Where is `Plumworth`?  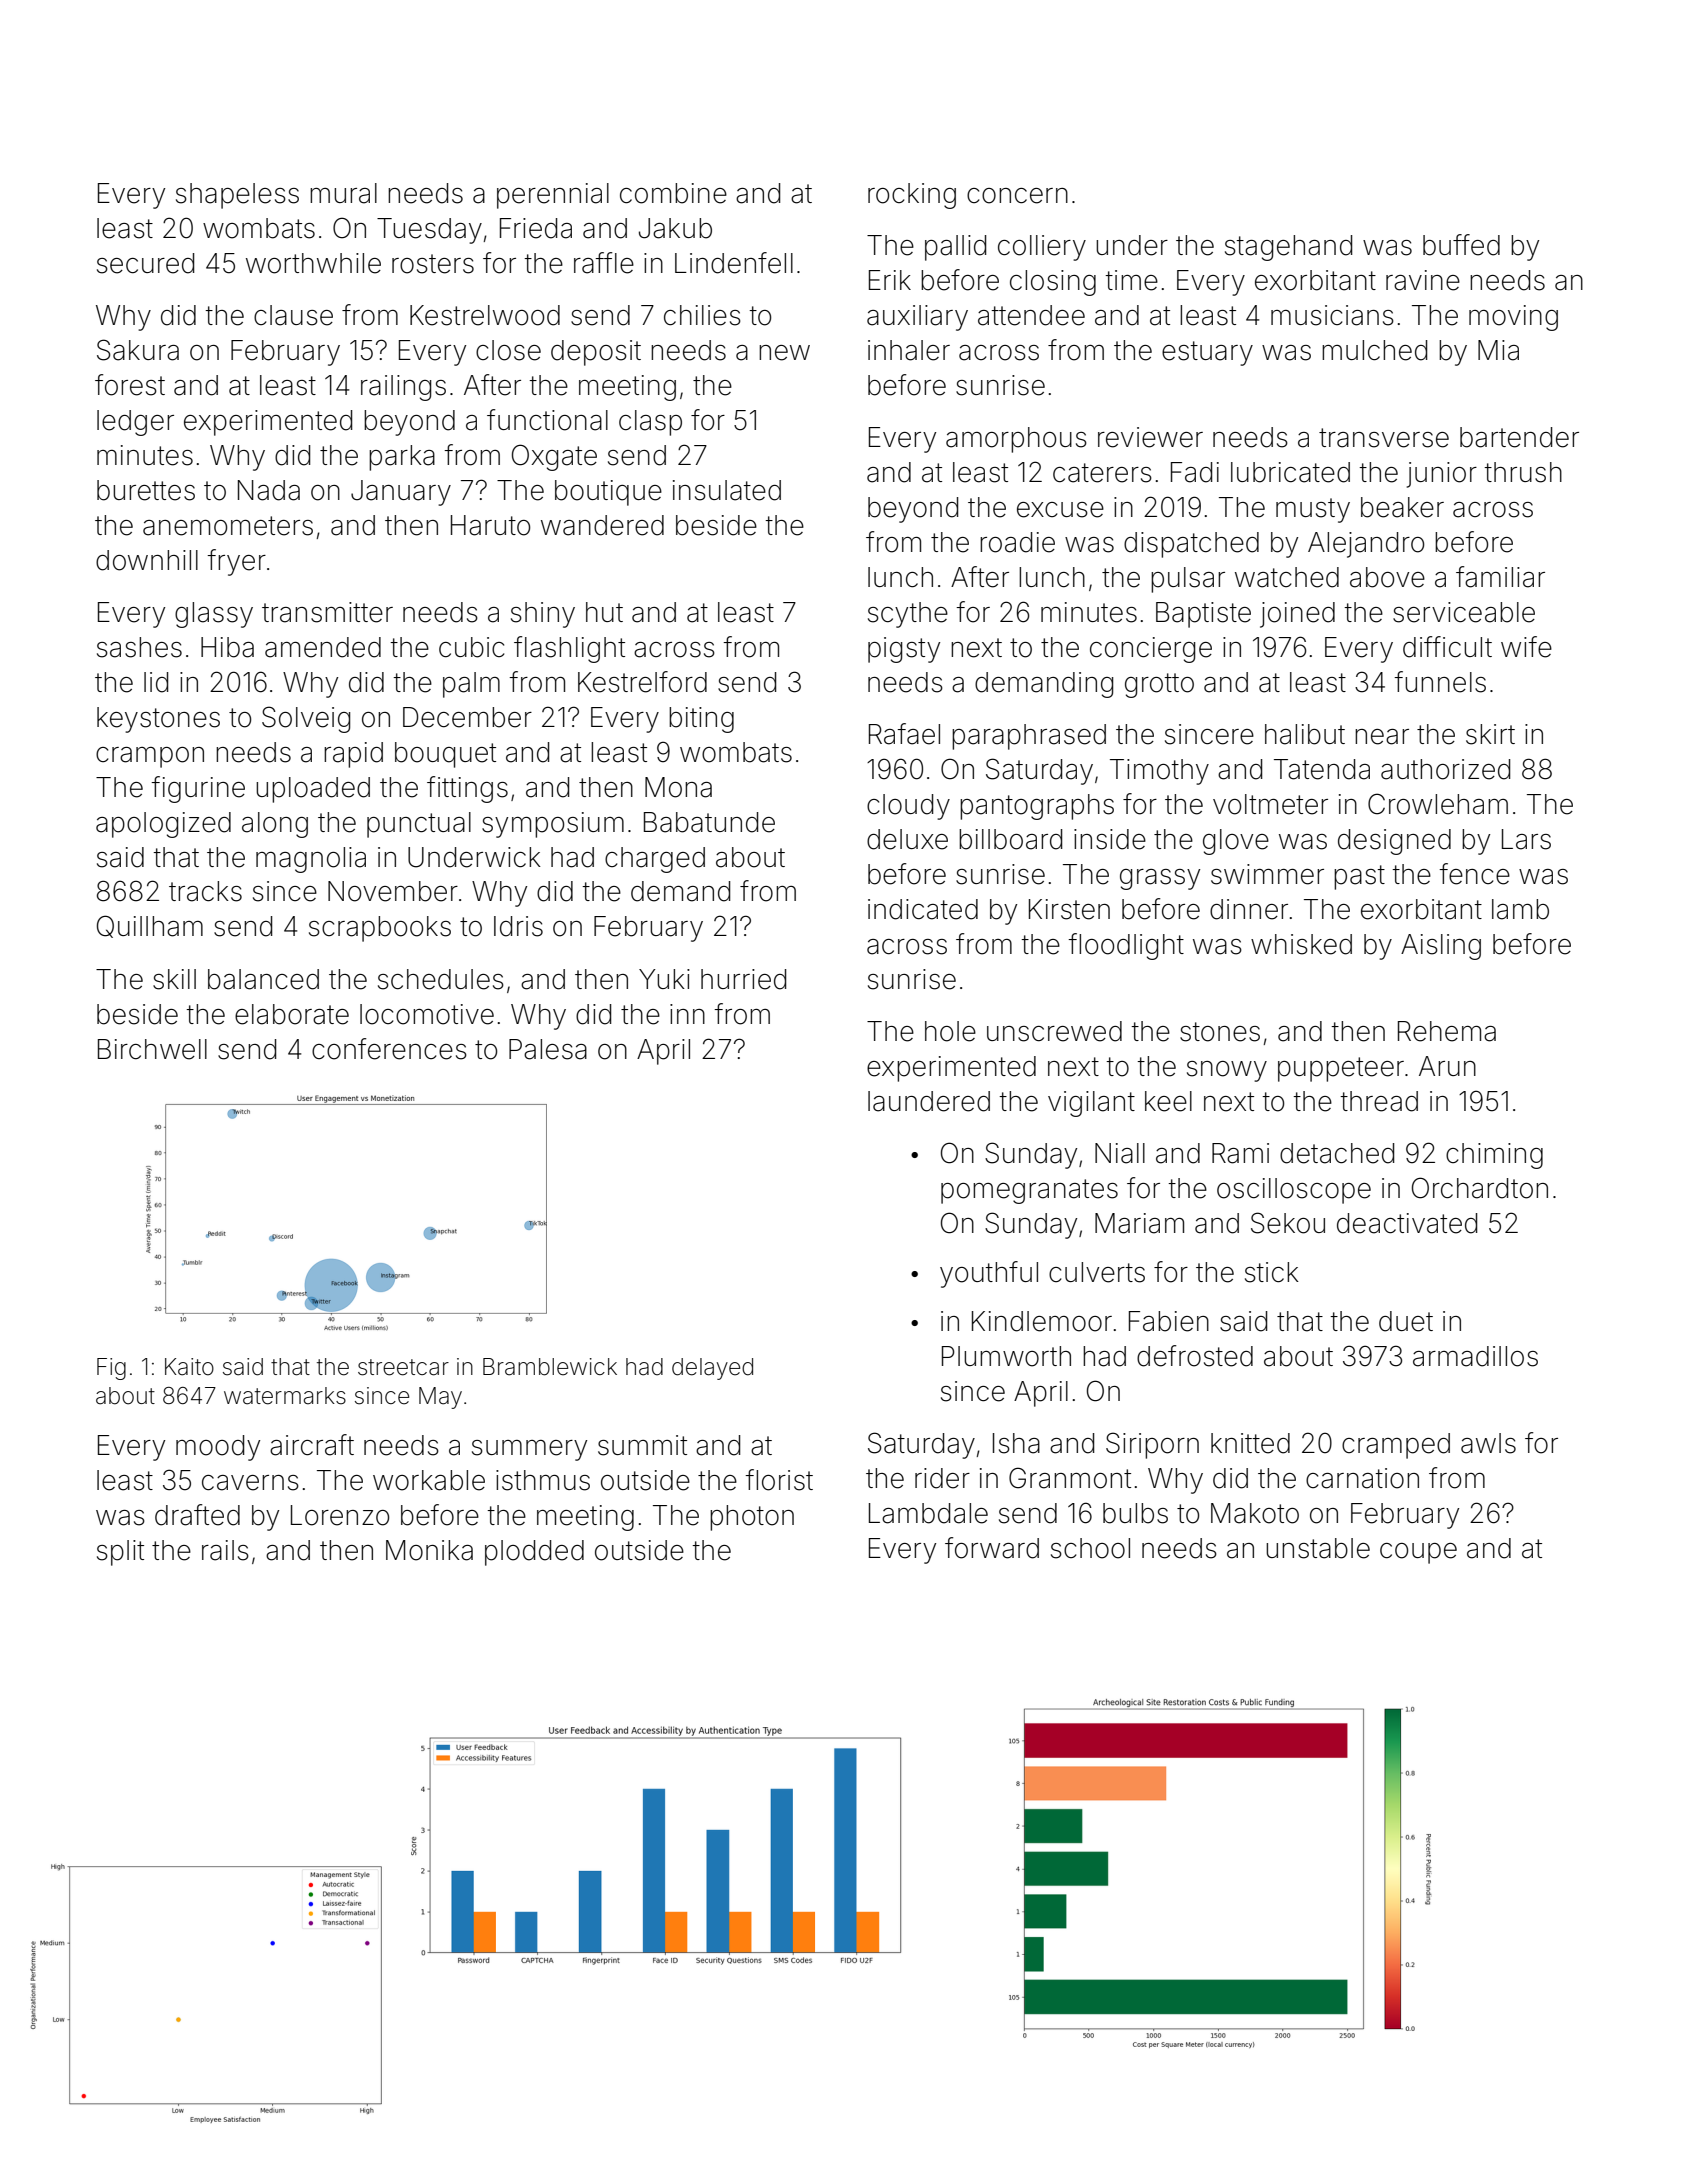 Plumworth is located at coordinates (1006, 1356).
